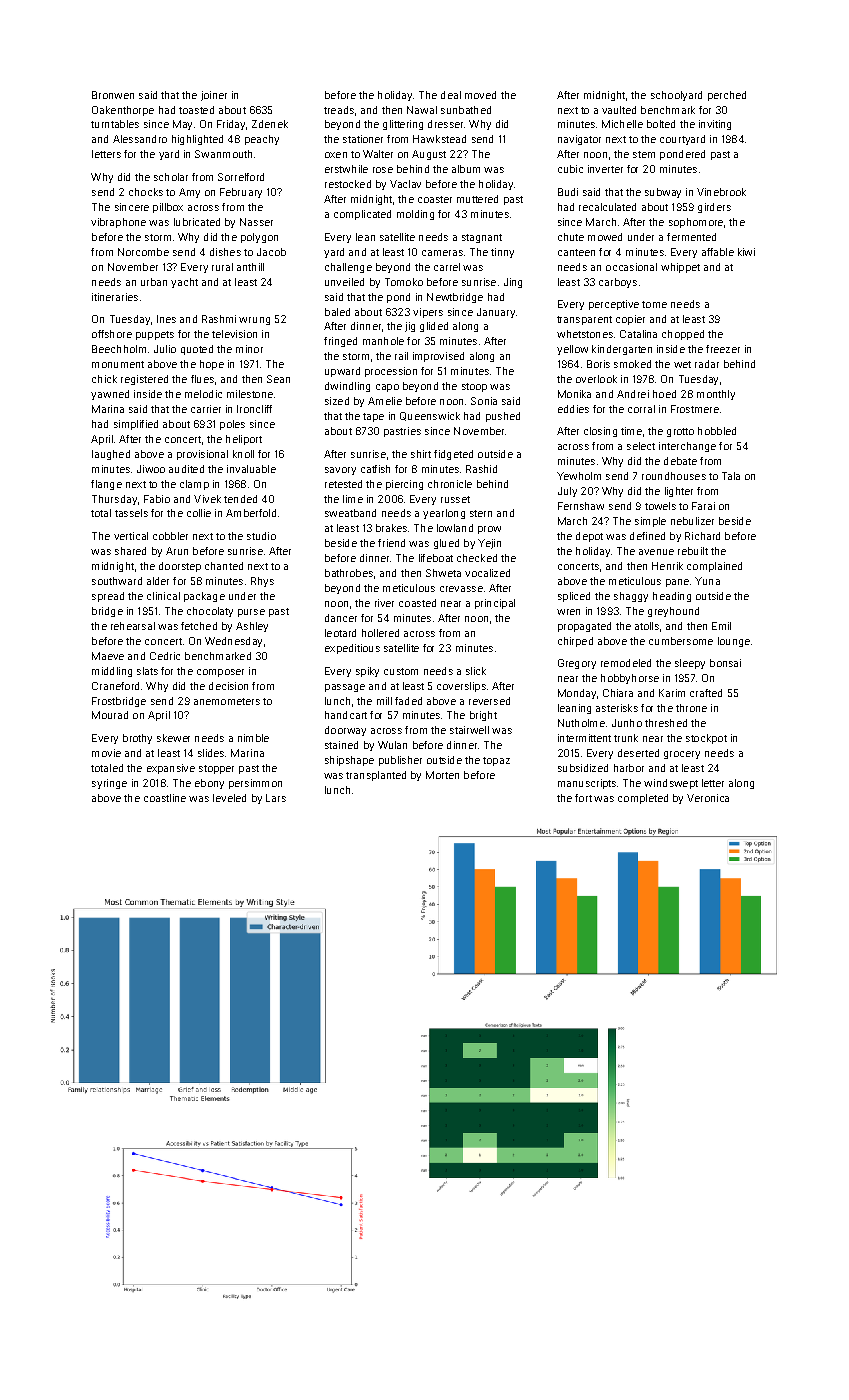  Describe the element at coordinates (708, 798) in the screenshot. I see `Veronica` at that location.
